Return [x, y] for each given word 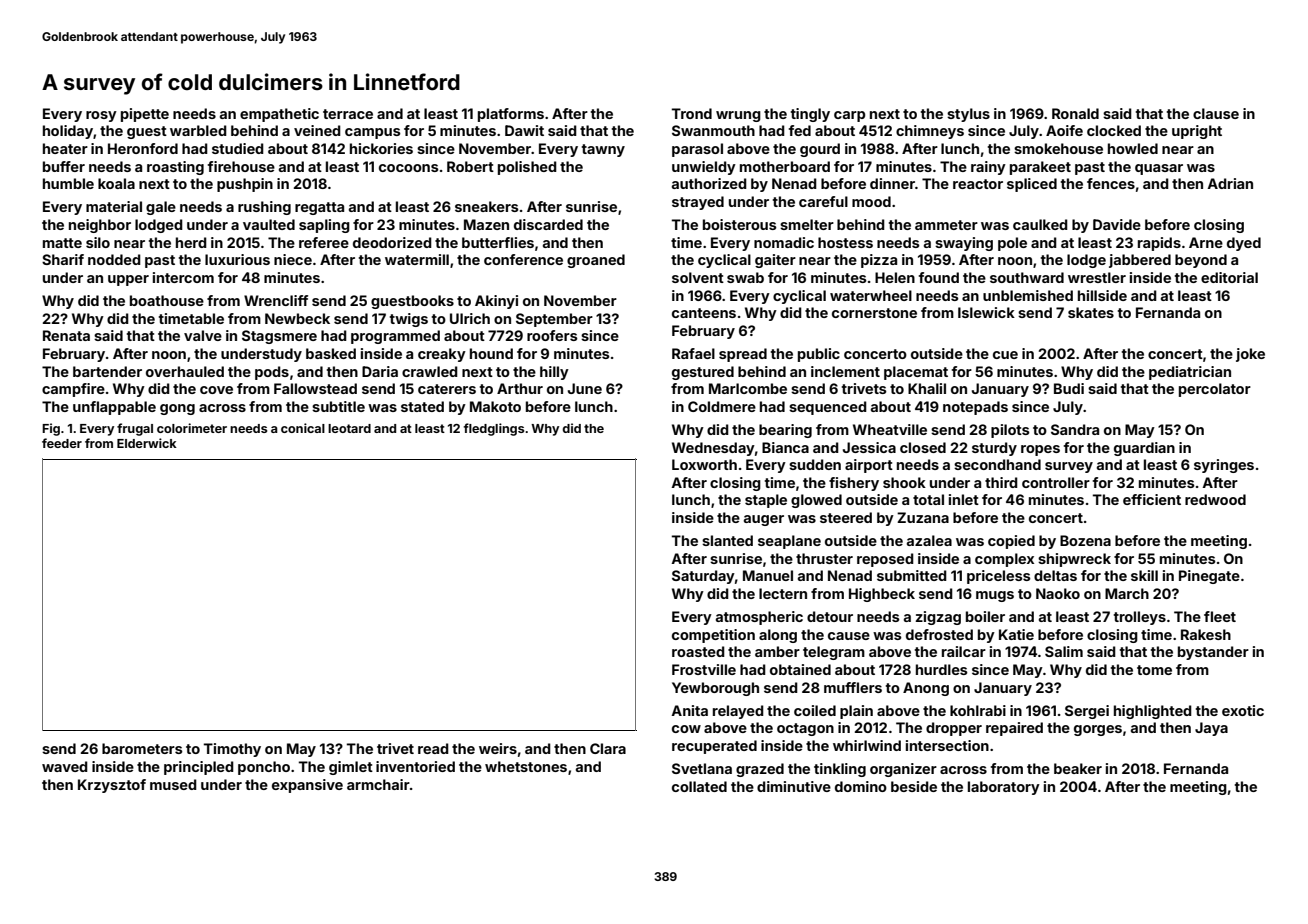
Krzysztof [112, 786]
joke [1250, 355]
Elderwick [147, 443]
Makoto [495, 406]
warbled [198, 130]
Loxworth [704, 464]
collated [699, 786]
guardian [1144, 449]
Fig [51, 429]
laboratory [1004, 788]
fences [1111, 183]
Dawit [524, 130]
